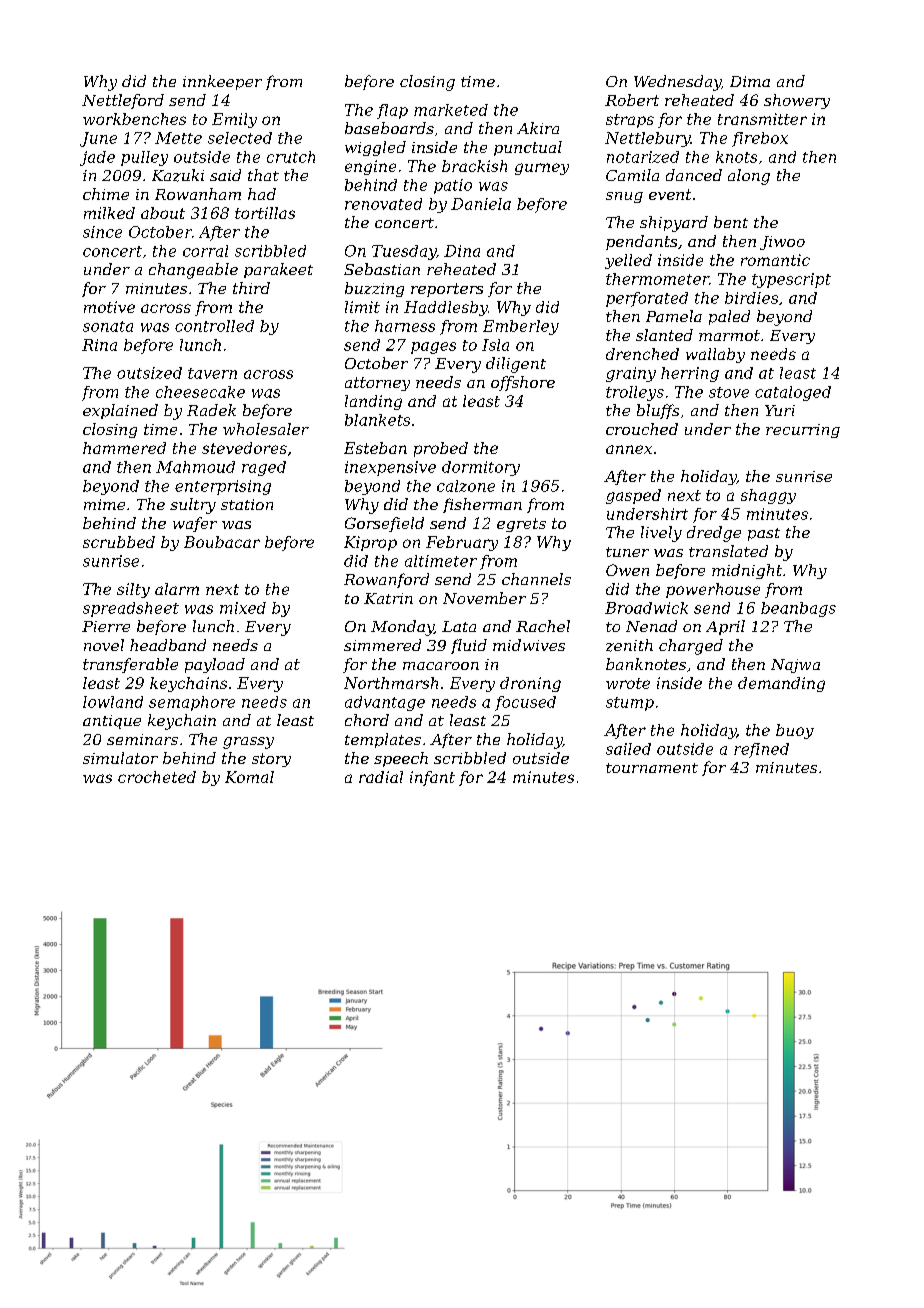 The height and width of the page is (1308, 924). Describe the element at coordinates (642, 429) in the page. I see `crouched` at that location.
